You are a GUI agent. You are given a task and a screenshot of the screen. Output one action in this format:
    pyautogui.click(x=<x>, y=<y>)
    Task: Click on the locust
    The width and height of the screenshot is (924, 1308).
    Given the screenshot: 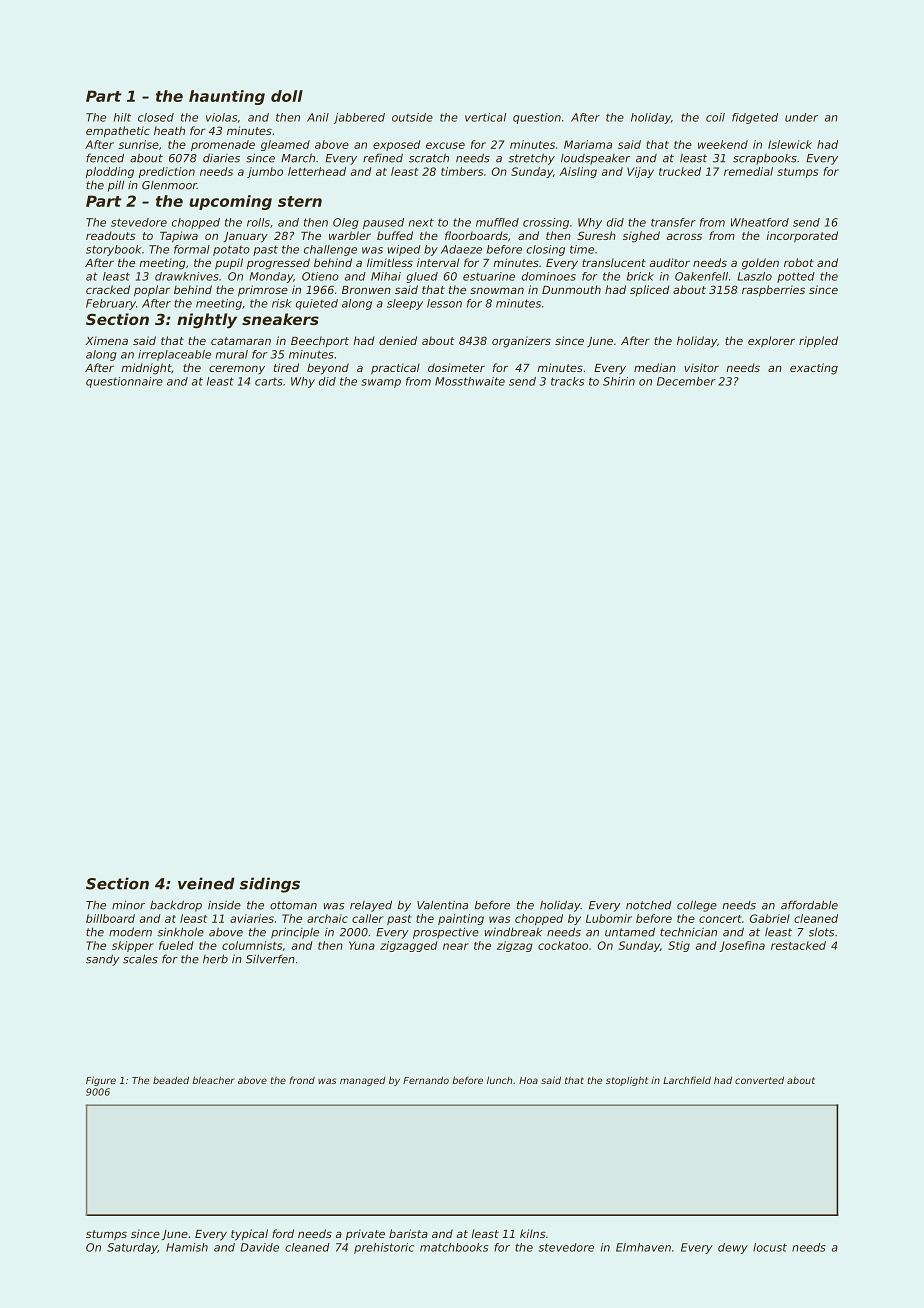 What is the action you would take?
    pyautogui.click(x=770, y=1247)
